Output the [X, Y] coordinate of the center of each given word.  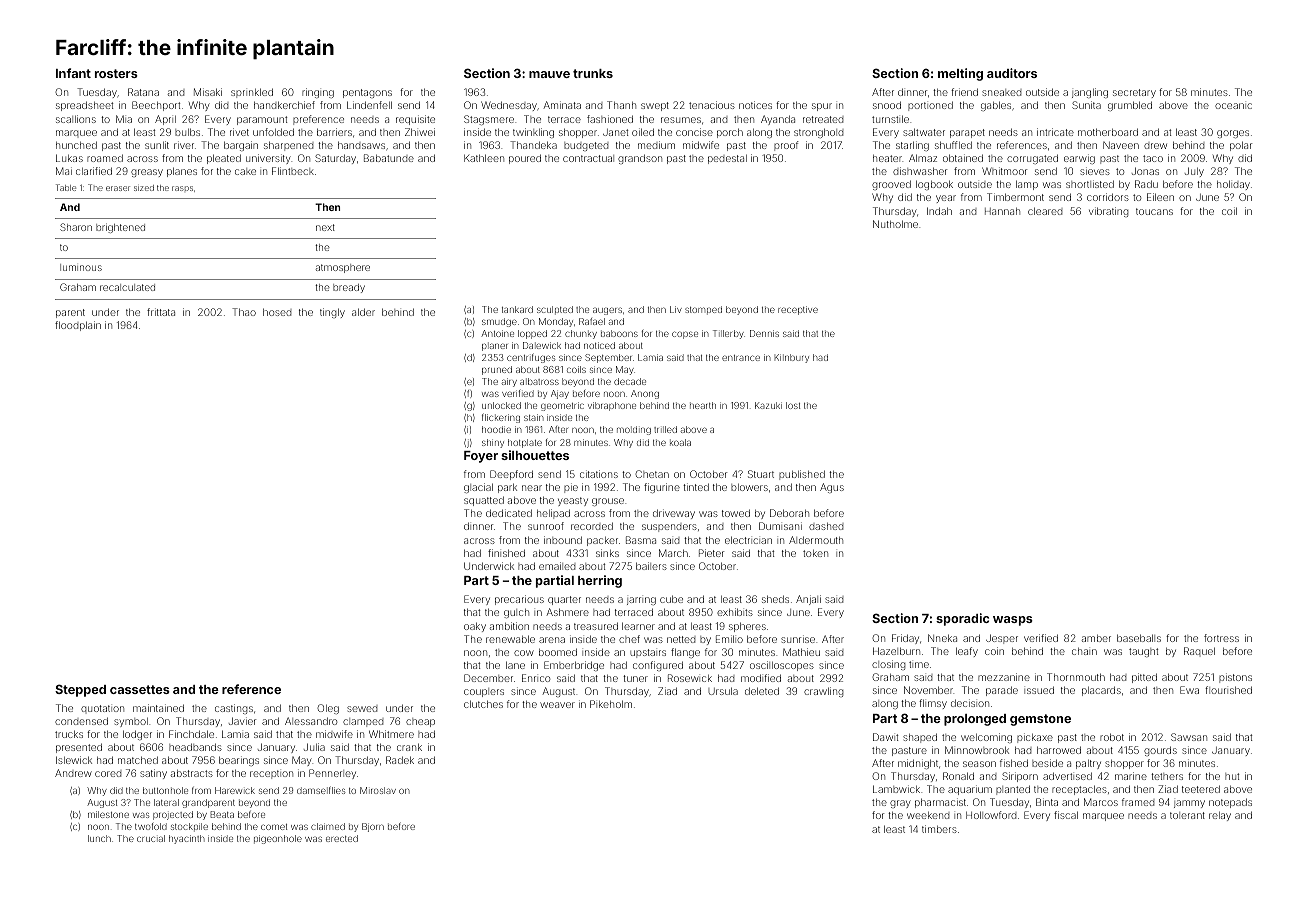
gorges [1233, 134]
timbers [939, 829]
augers [607, 311]
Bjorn [373, 827]
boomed [558, 652]
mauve [549, 74]
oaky [475, 627]
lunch [99, 838]
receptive [798, 310]
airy [509, 382]
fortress [1221, 638]
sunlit [157, 145]
